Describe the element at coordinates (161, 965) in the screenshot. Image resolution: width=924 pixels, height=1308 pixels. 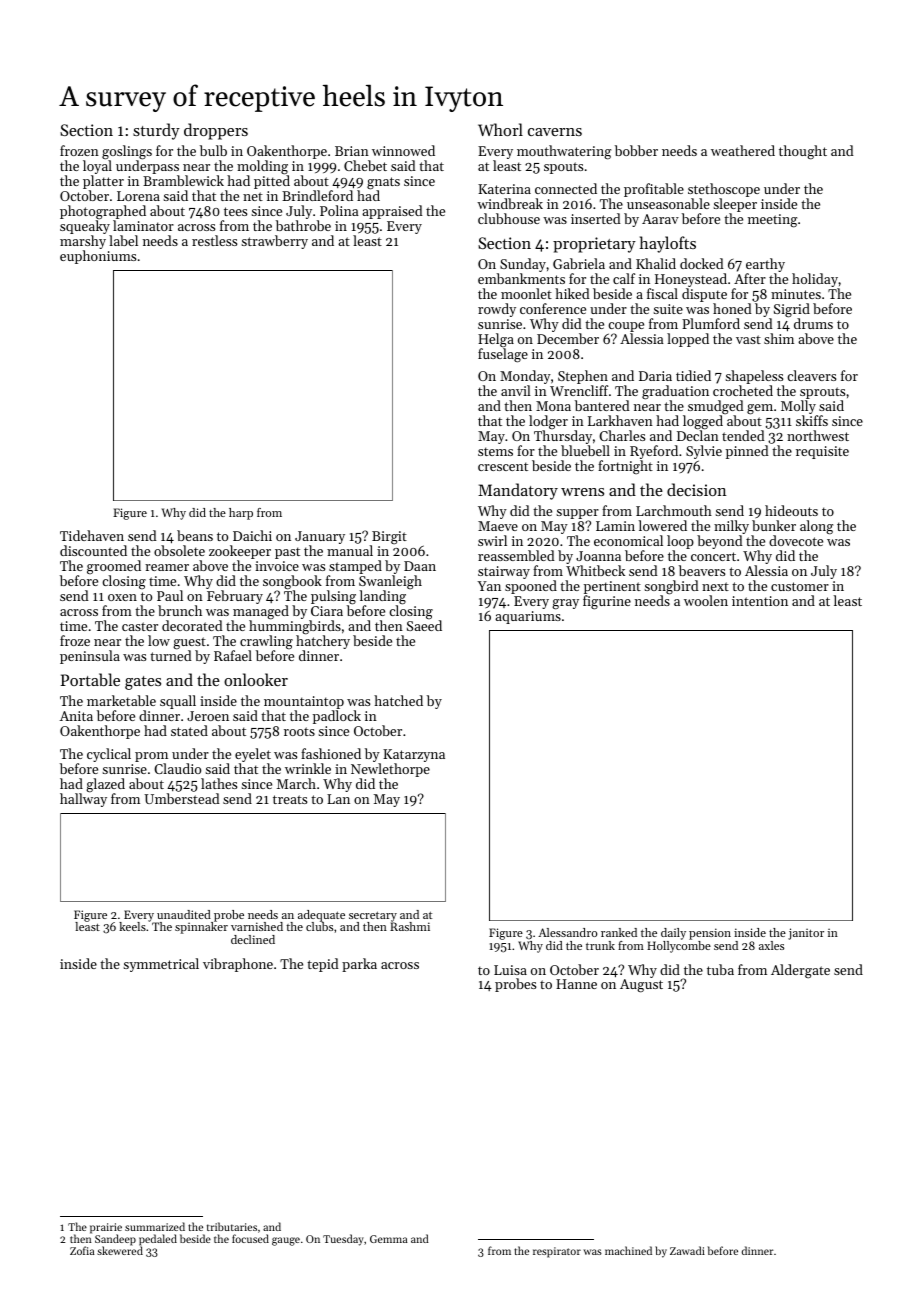
I see `symmetrical` at that location.
